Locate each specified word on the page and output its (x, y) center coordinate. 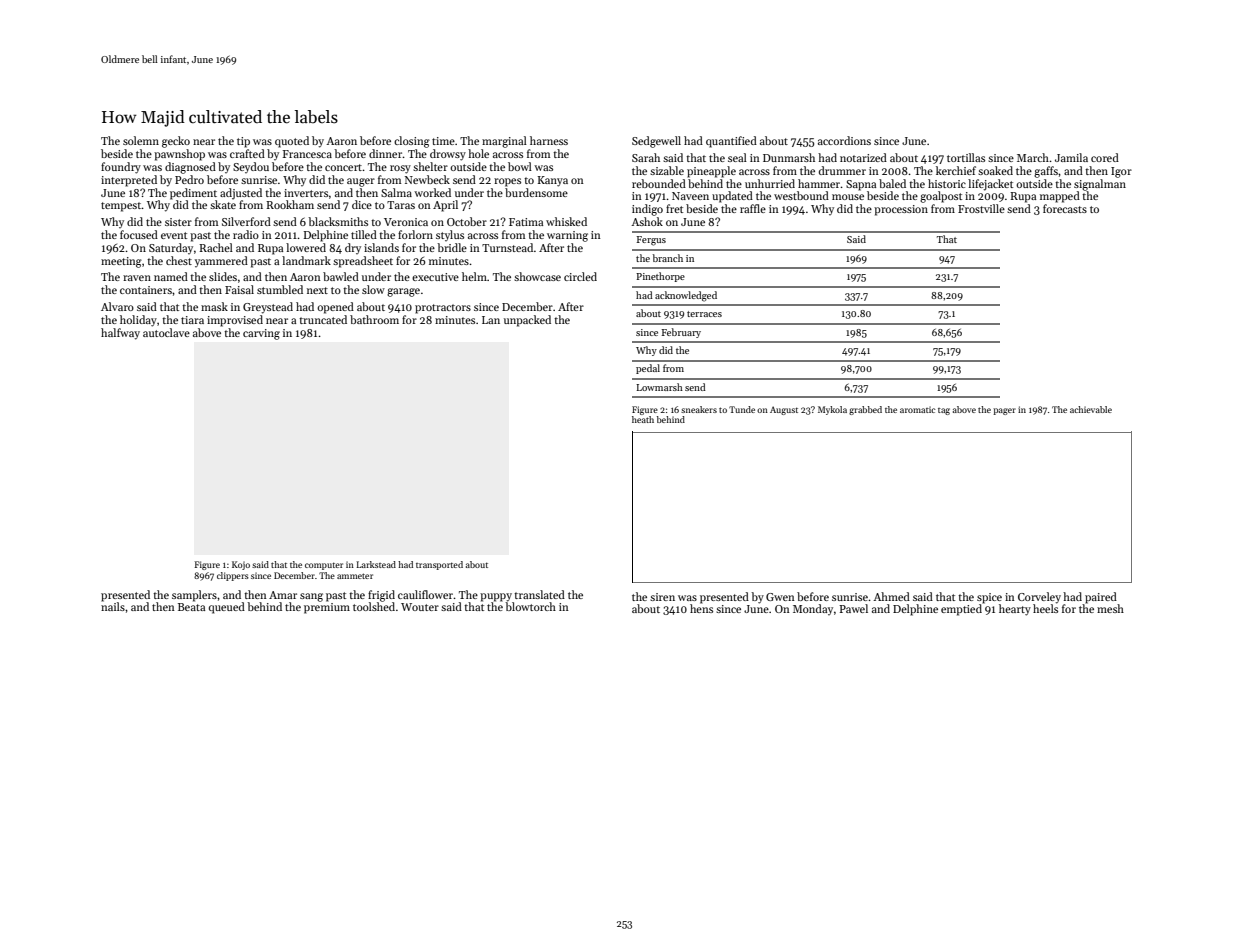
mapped (1060, 197)
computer (324, 566)
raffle (753, 208)
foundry (121, 168)
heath (643, 419)
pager (1004, 411)
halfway (120, 334)
